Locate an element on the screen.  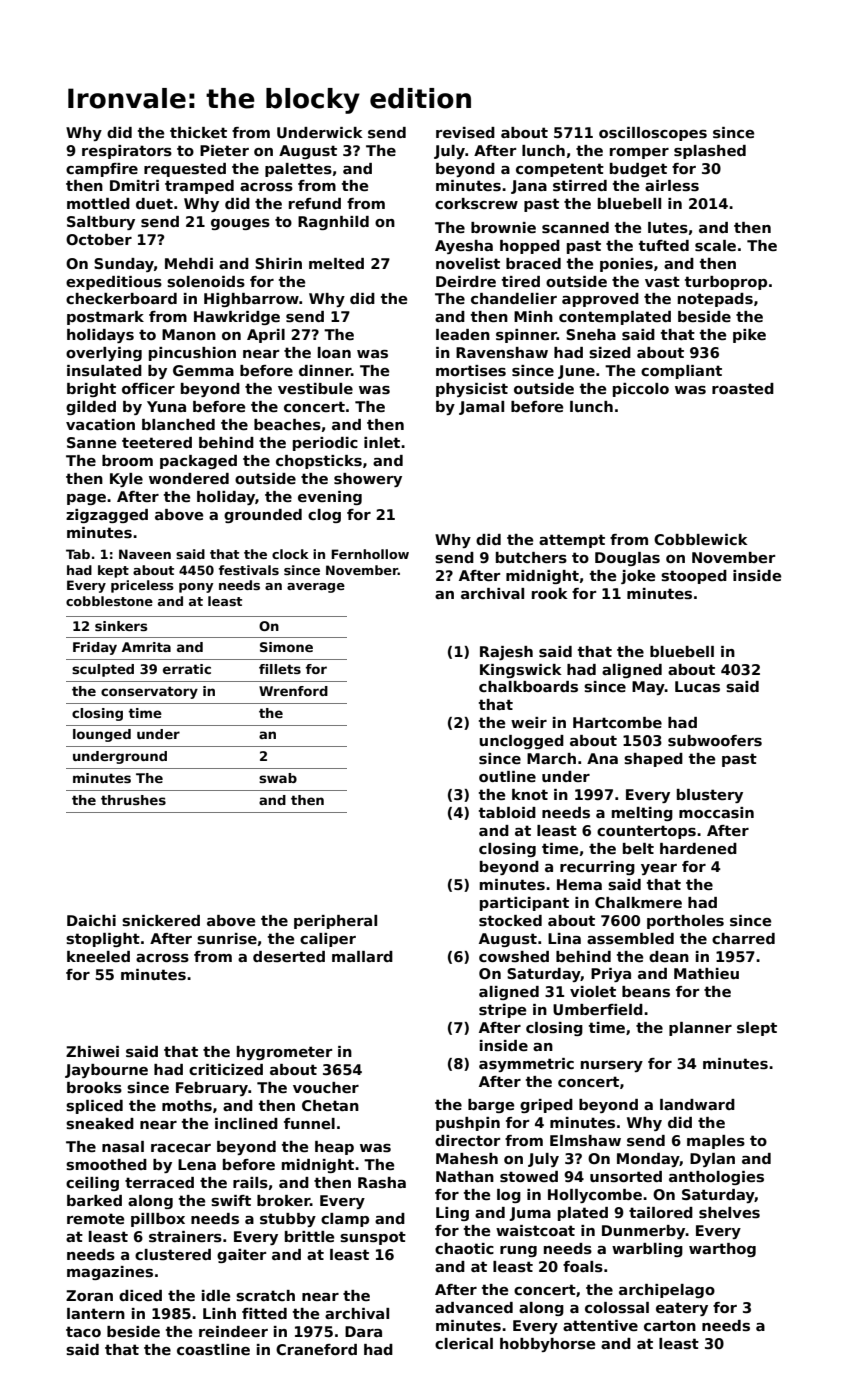
Ragnhild is located at coordinates (333, 223).
